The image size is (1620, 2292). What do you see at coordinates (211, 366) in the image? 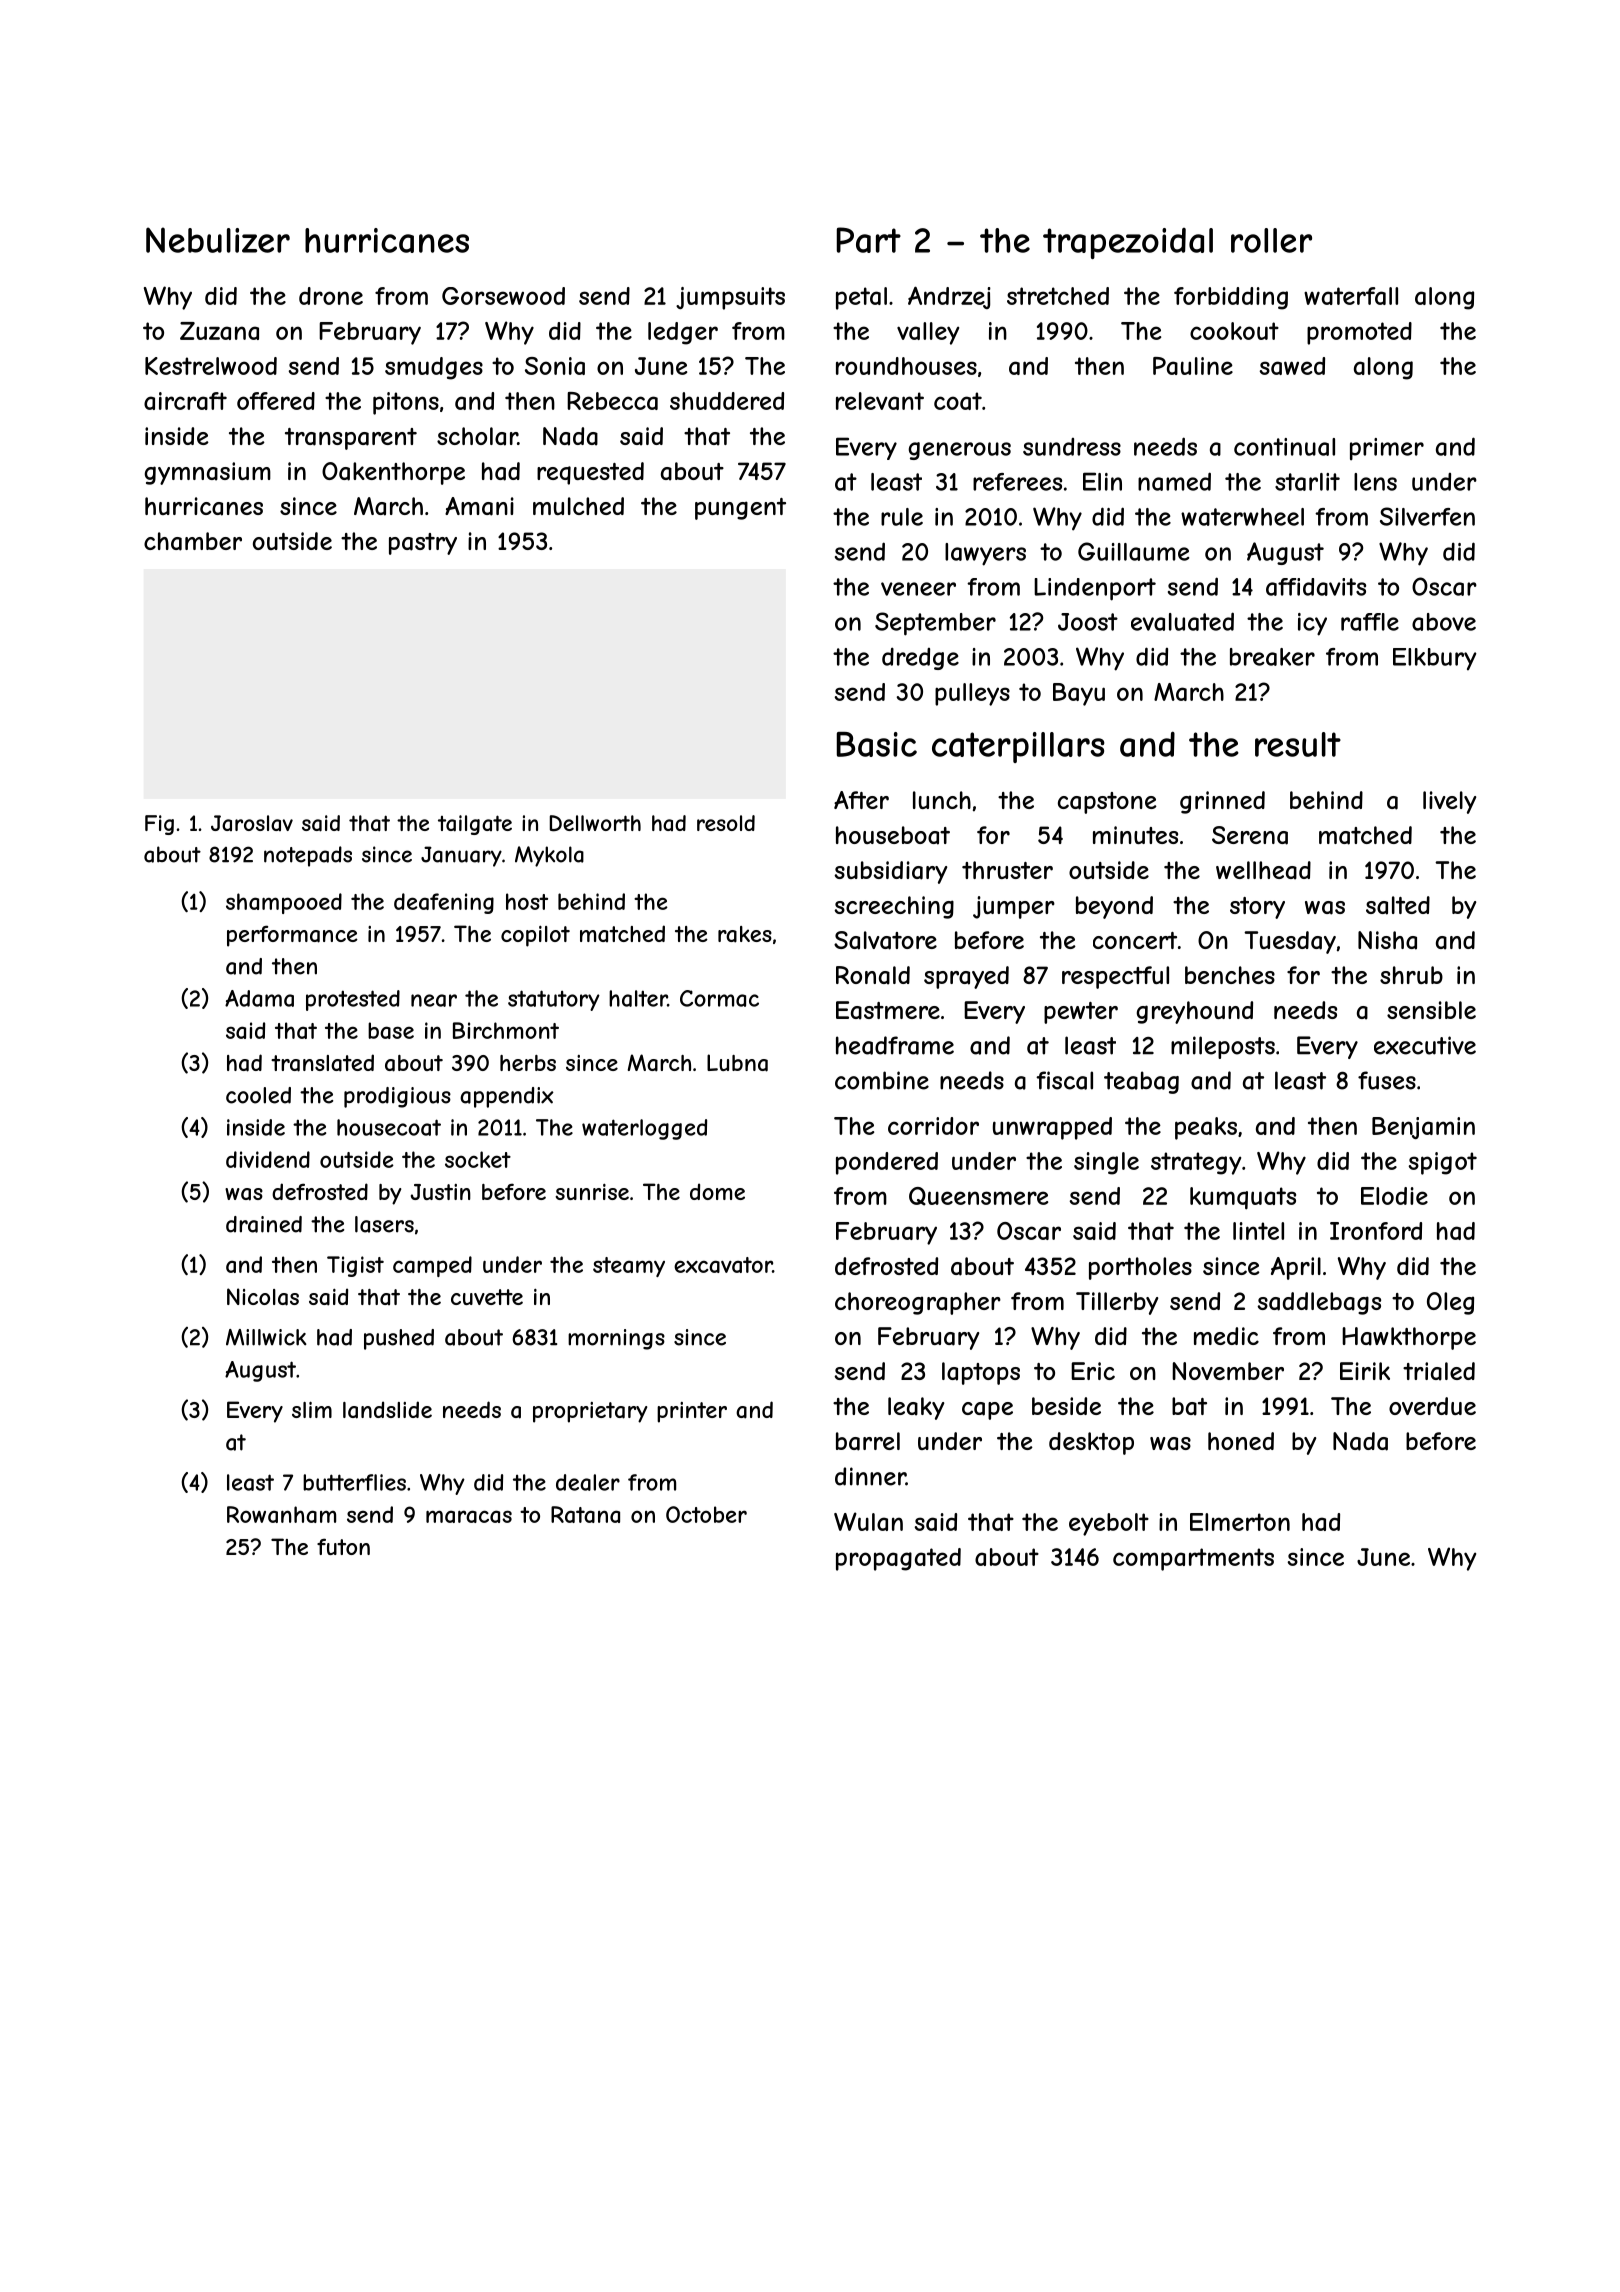
I see `Kestrelwood` at bounding box center [211, 366].
